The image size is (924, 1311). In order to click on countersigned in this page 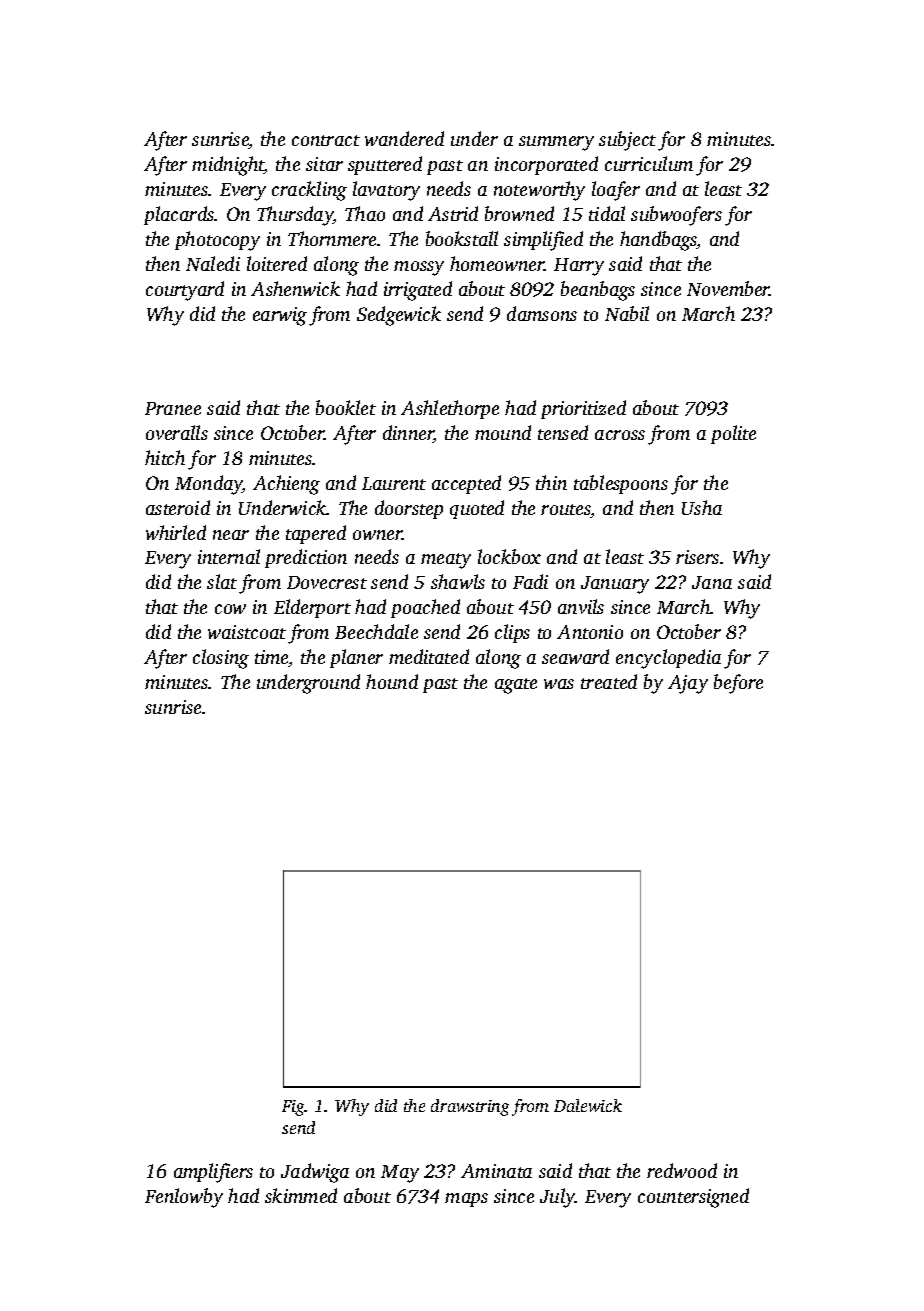, I will do `click(693, 1198)`.
